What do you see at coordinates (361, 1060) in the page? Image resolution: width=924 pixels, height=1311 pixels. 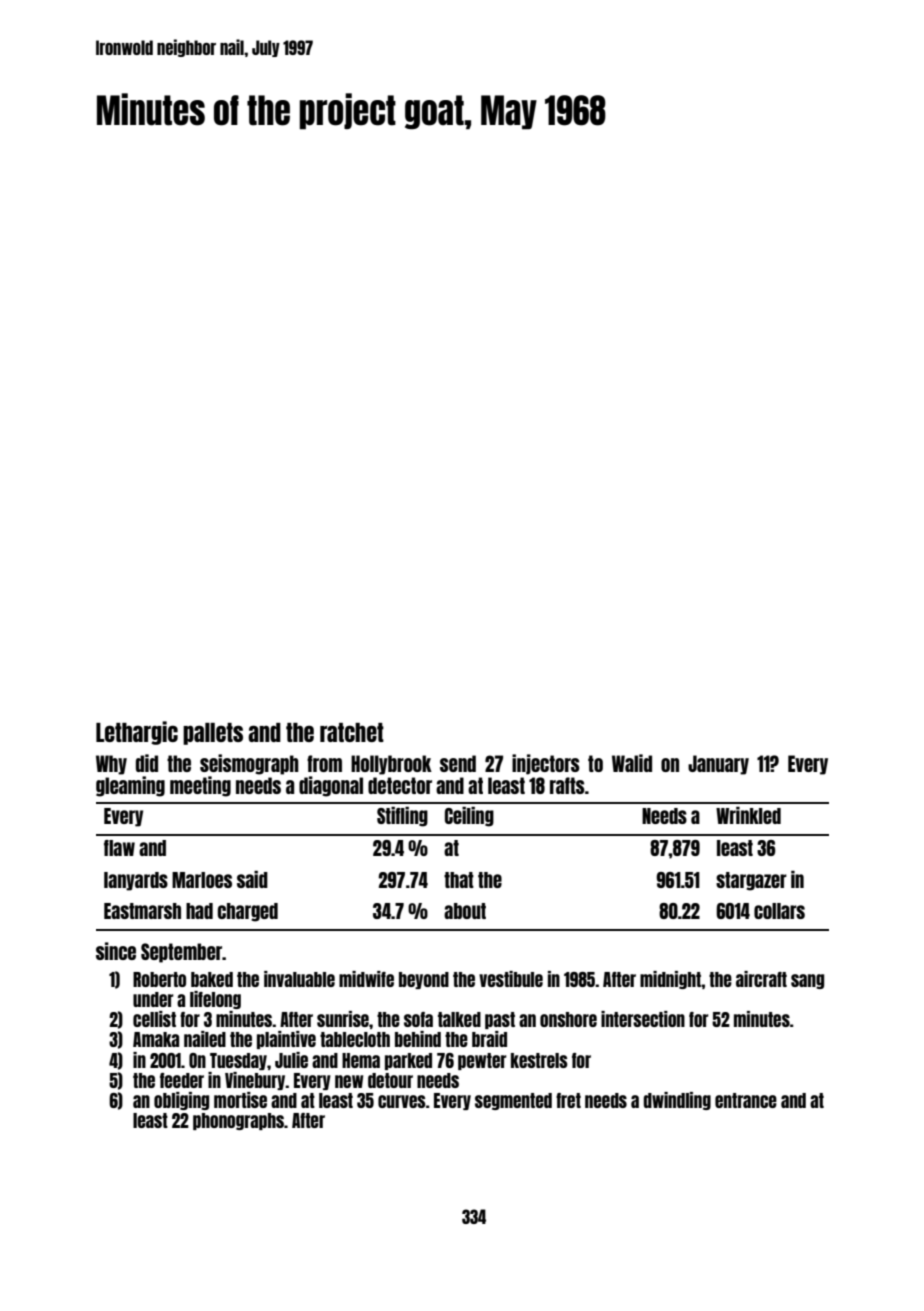 I see `Hema` at bounding box center [361, 1060].
